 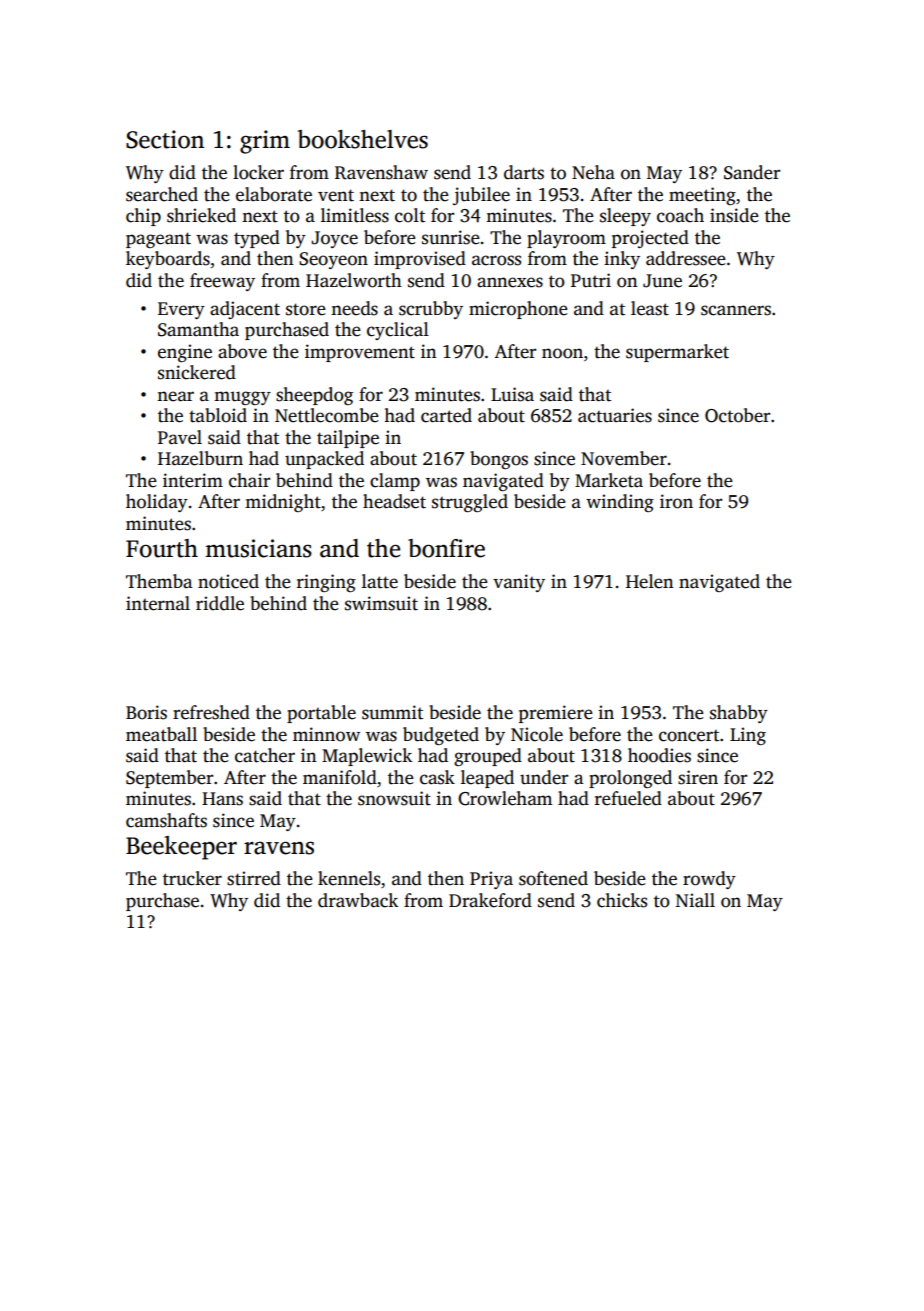 What do you see at coordinates (220, 603) in the screenshot?
I see `riddle` at bounding box center [220, 603].
